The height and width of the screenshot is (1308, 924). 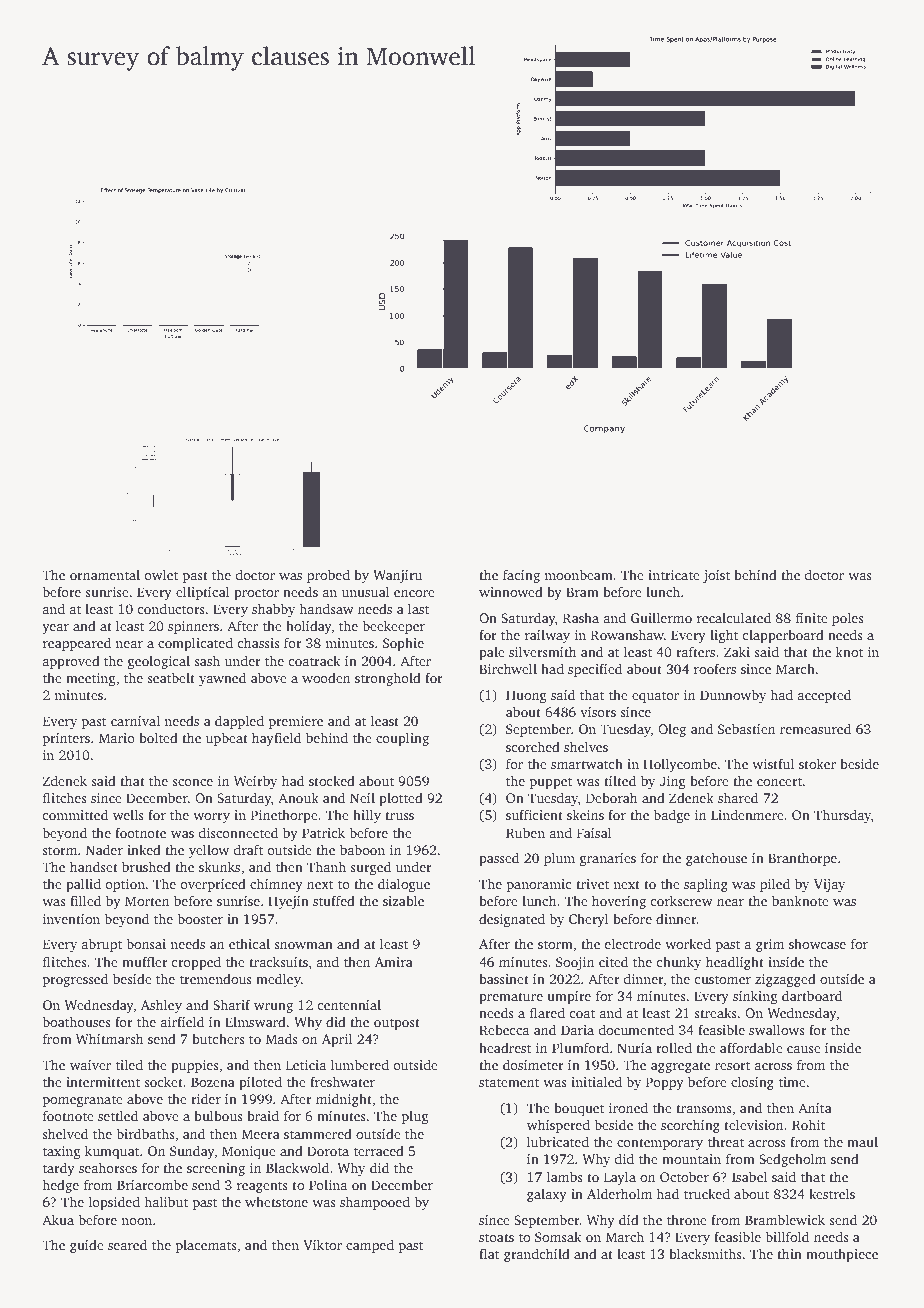 What do you see at coordinates (206, 1246) in the screenshot?
I see `placemats` at bounding box center [206, 1246].
